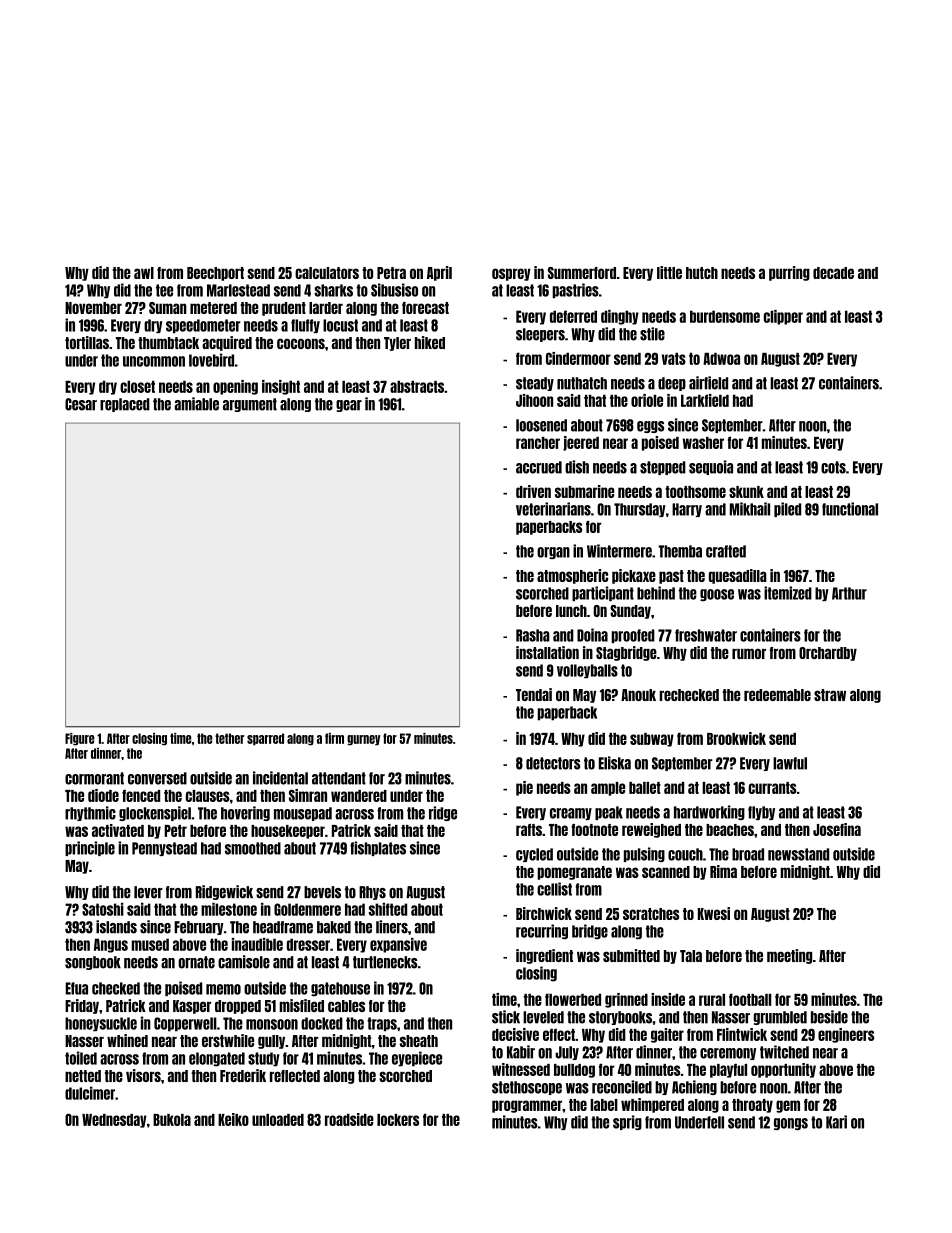  Describe the element at coordinates (789, 956) in the page. I see `meeting` at that location.
